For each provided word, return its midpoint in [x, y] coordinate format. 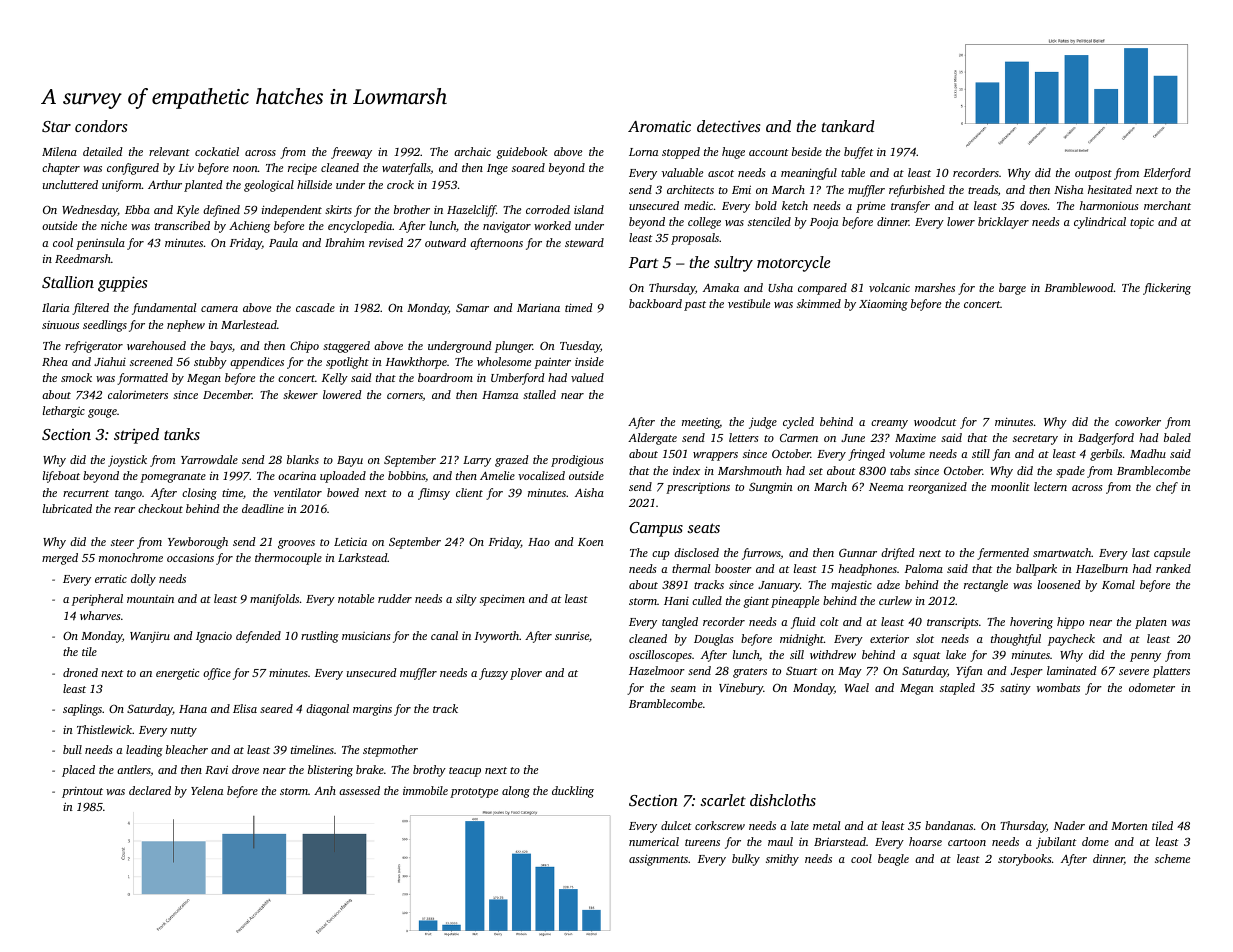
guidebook [522, 153]
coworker [1138, 421]
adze [888, 584]
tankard [848, 126]
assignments [658, 860]
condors [101, 126]
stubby [210, 363]
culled [707, 600]
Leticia [350, 541]
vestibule [749, 303]
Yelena [207, 790]
